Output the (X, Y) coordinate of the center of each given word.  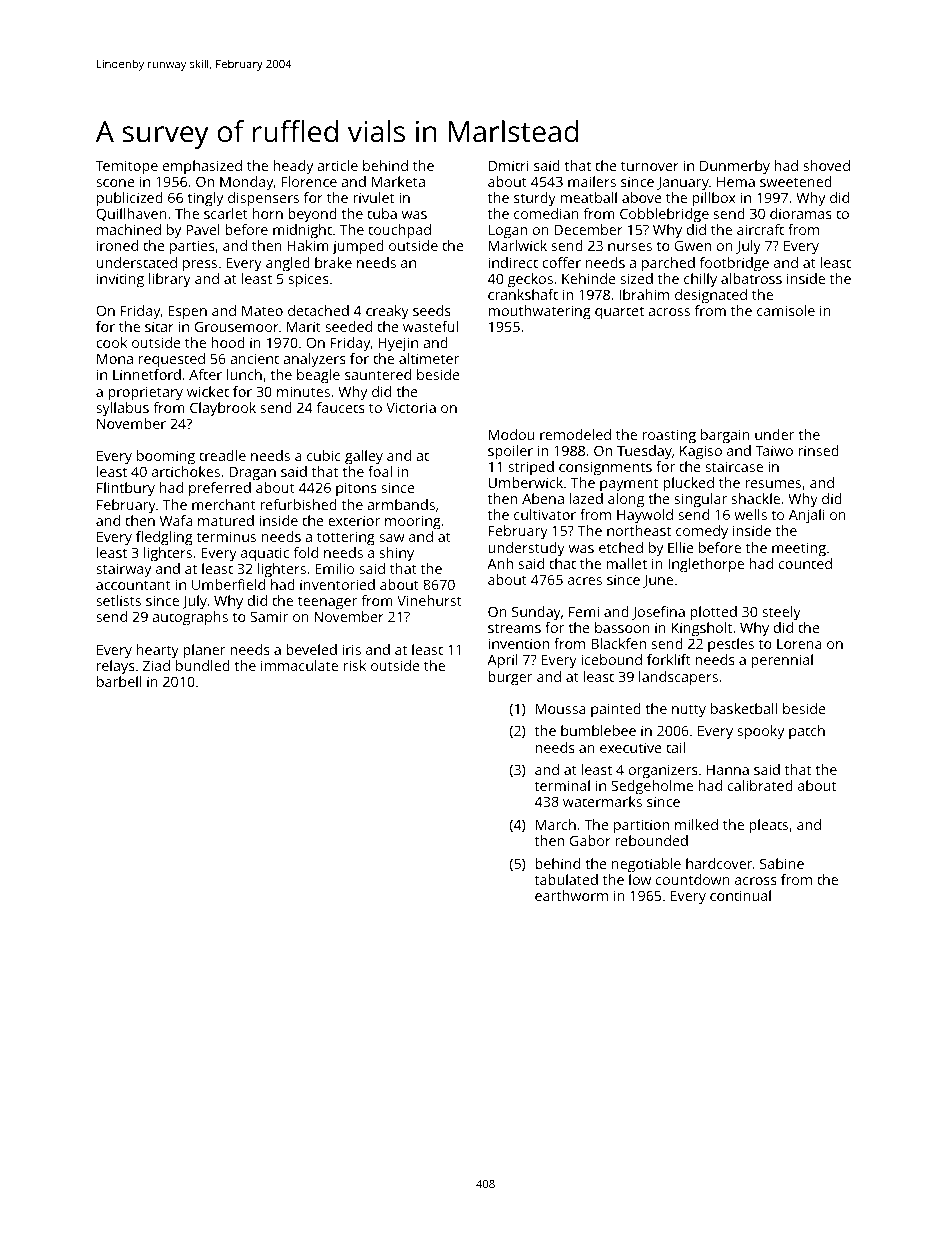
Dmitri (509, 165)
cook (111, 342)
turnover (650, 166)
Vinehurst (429, 600)
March (556, 824)
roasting (669, 436)
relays (116, 667)
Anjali (806, 516)
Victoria (411, 407)
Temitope (127, 167)
